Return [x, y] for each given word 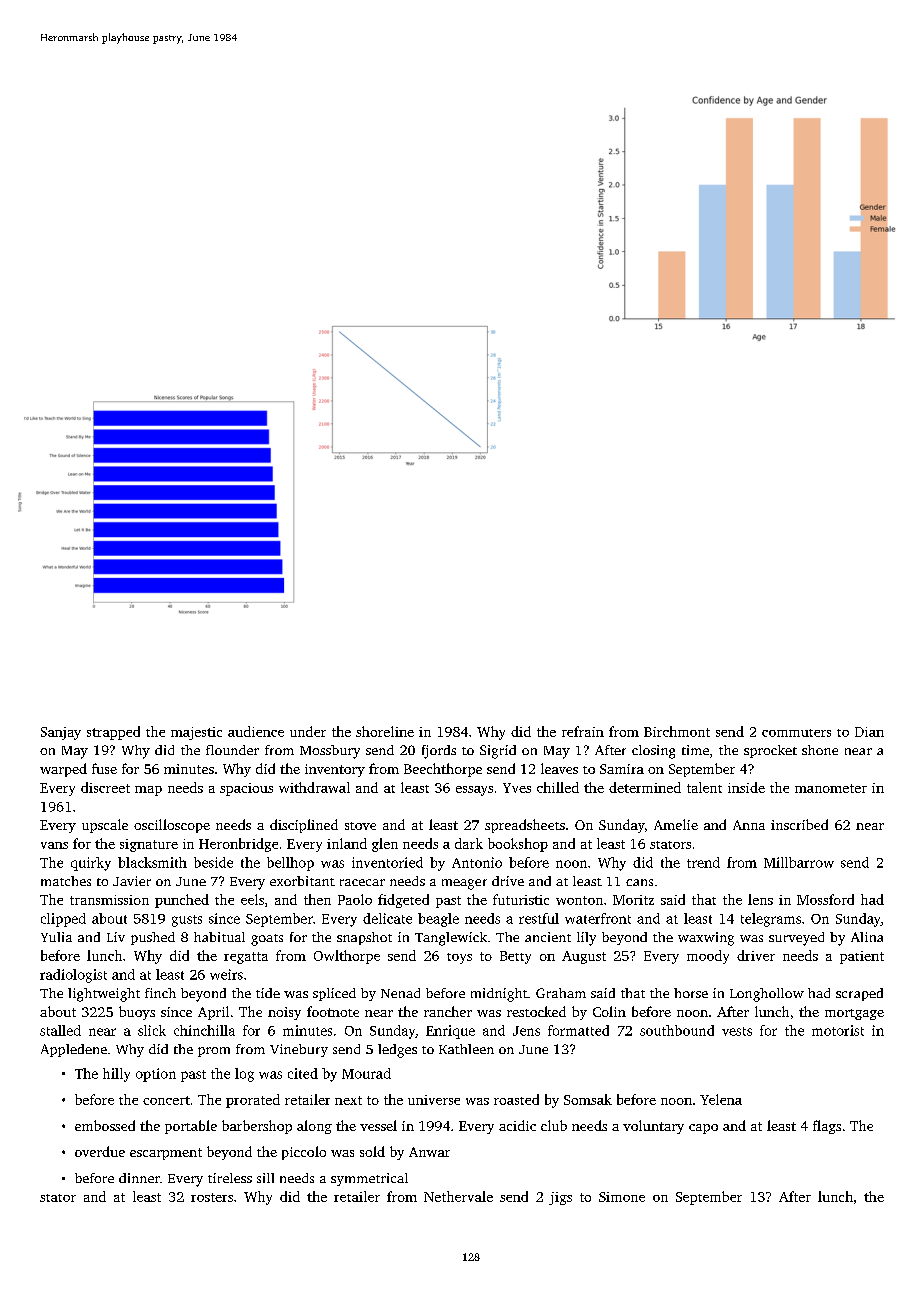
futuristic [521, 899]
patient [862, 957]
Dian [869, 732]
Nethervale [458, 1196]
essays [474, 791]
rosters [212, 1197]
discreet [105, 787]
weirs [226, 974]
